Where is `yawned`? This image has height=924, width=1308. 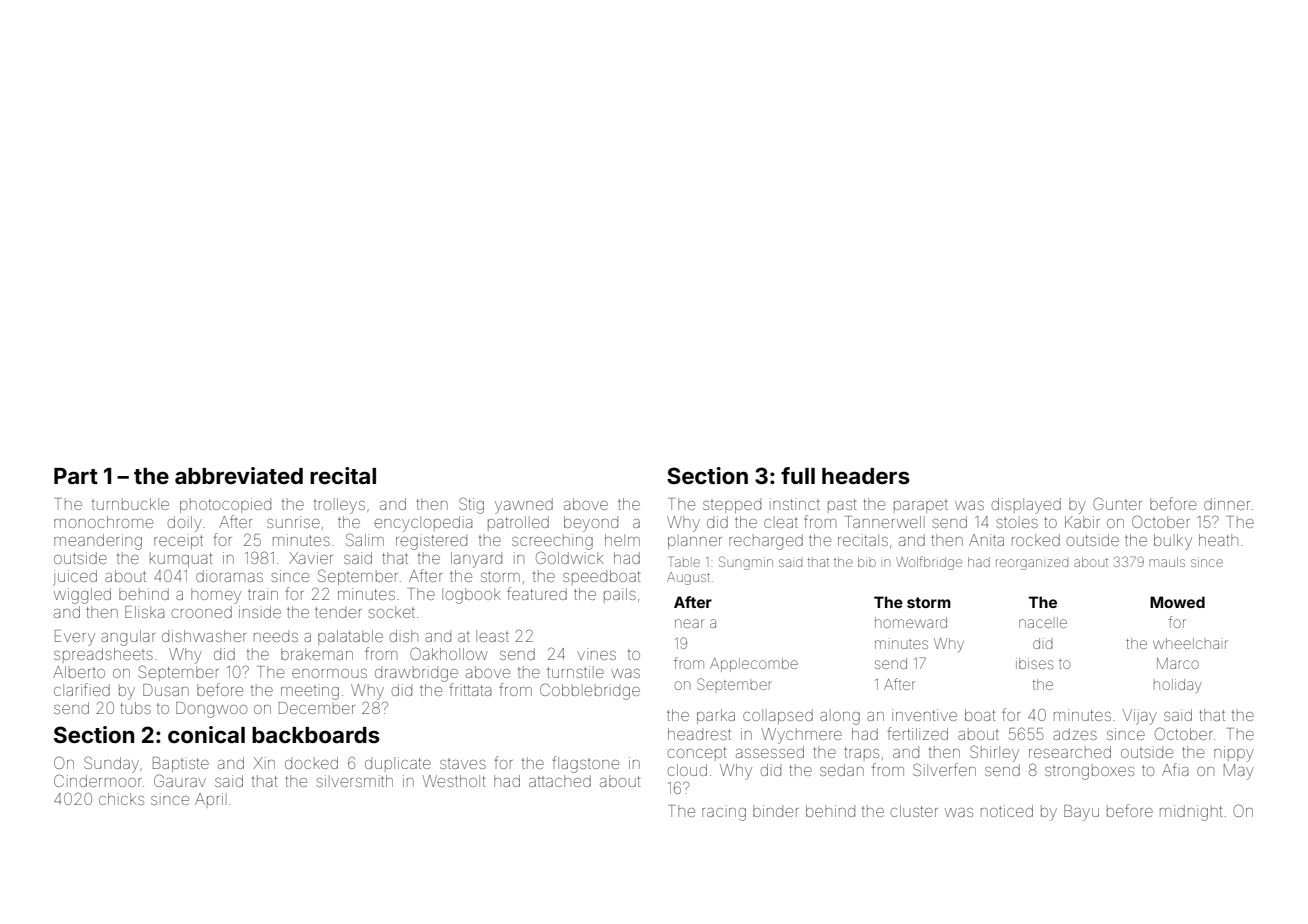 yawned is located at coordinates (524, 506).
